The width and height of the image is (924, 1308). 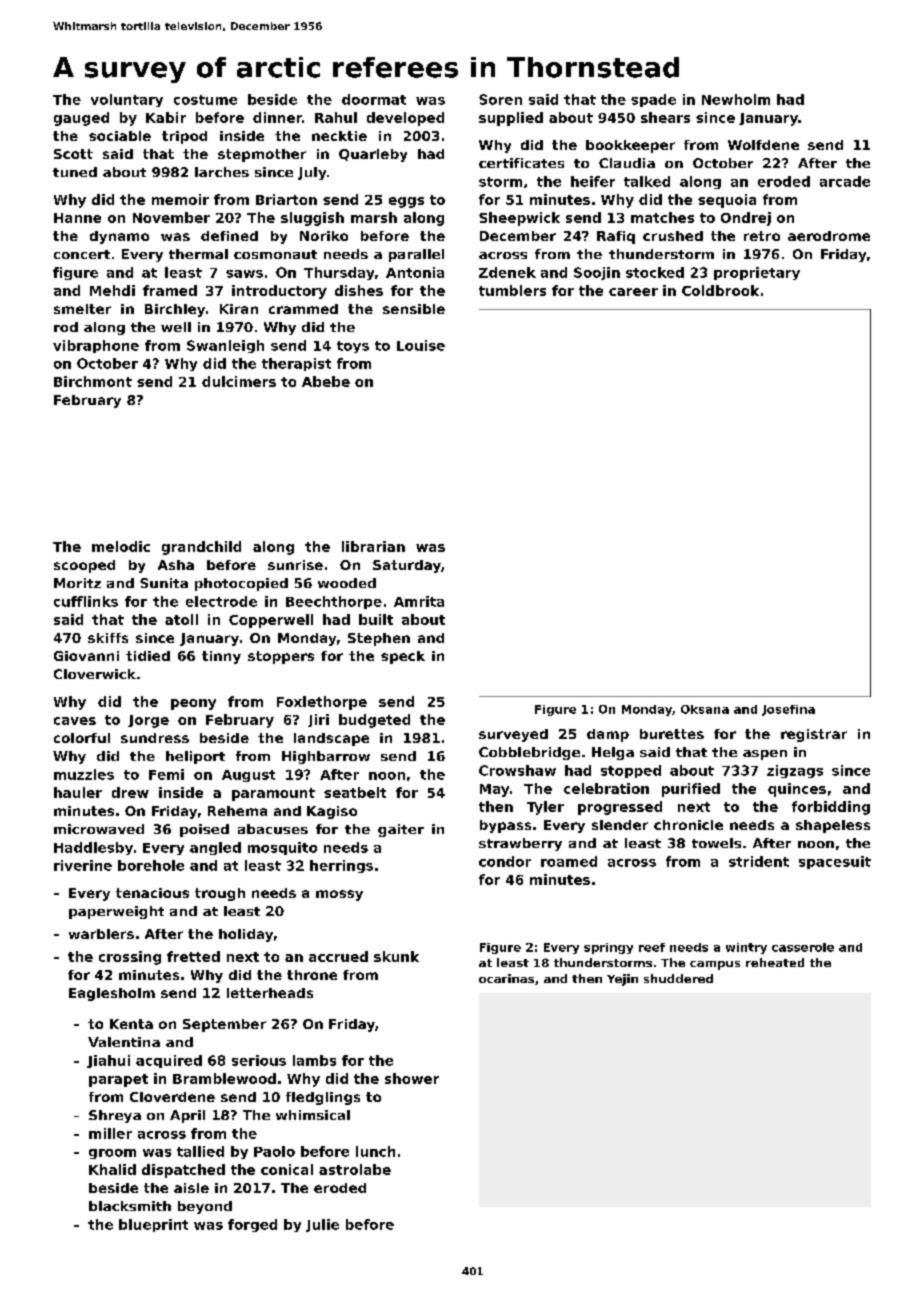 I want to click on lambs, so click(x=314, y=1060).
